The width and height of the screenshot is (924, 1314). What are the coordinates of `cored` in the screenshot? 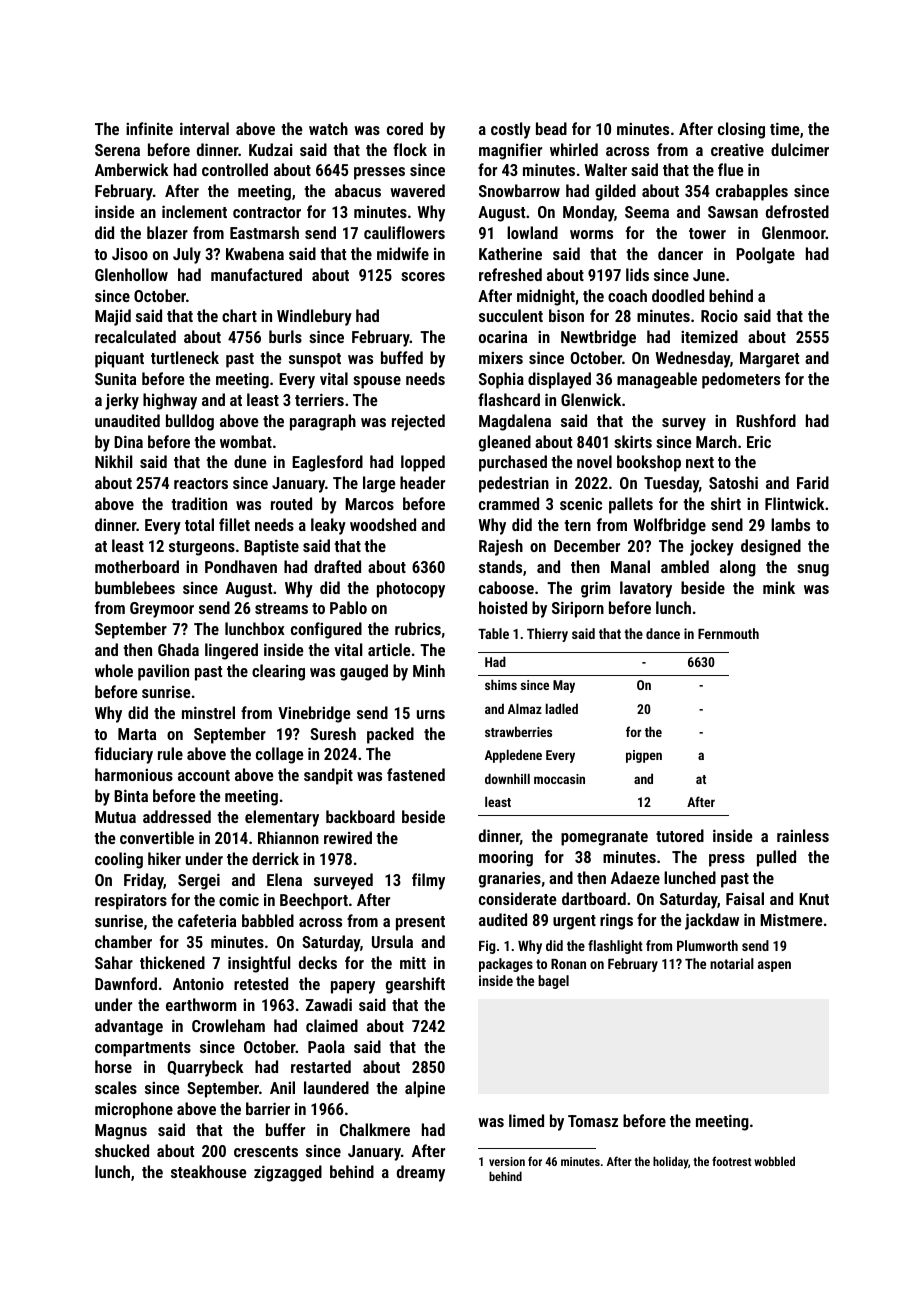 It's located at (405, 128).
